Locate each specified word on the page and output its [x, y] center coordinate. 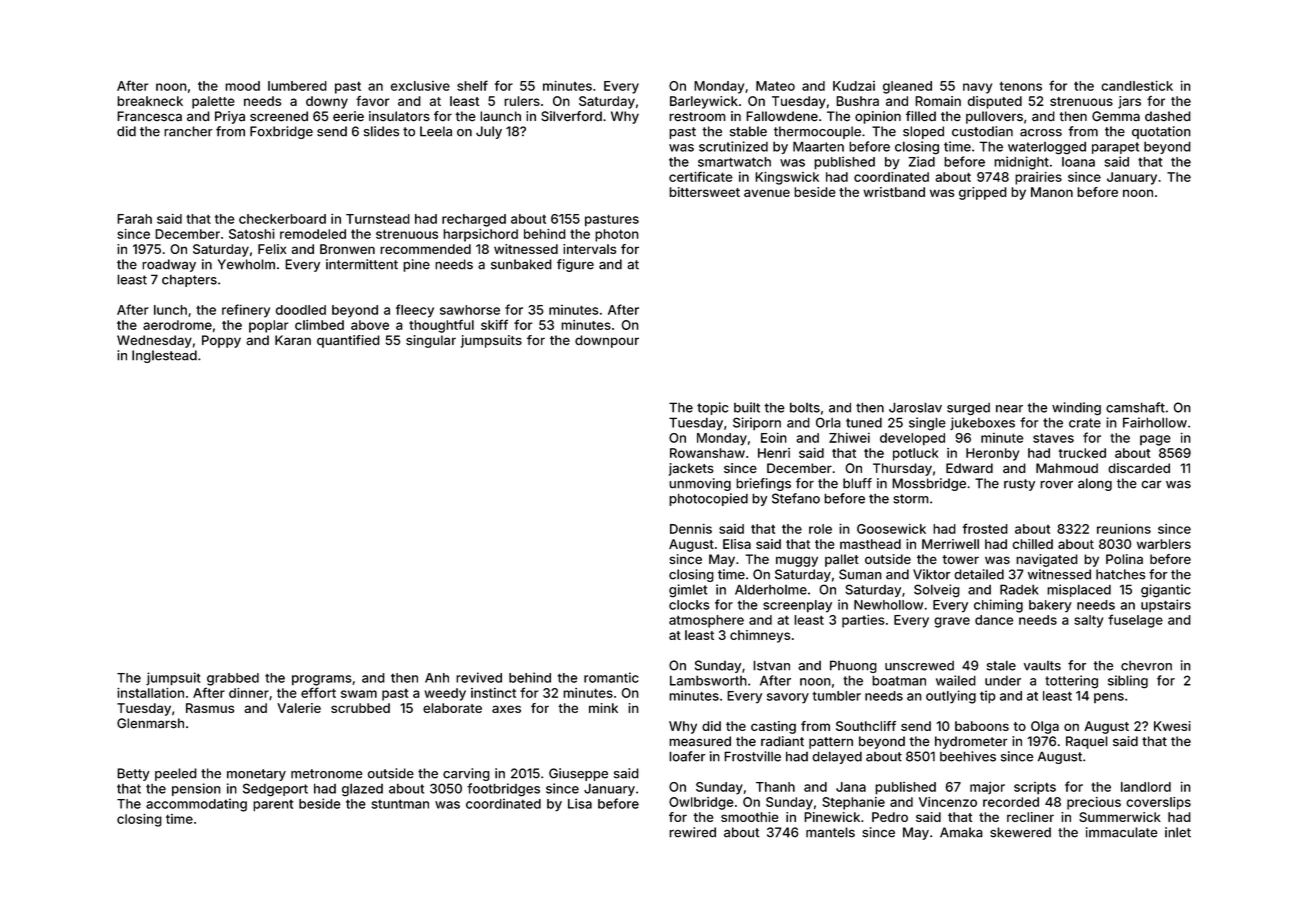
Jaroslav [915, 407]
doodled [301, 310]
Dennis [691, 529]
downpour [607, 341]
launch [500, 116]
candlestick [1137, 86]
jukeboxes [982, 423]
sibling [1128, 682]
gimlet [688, 591]
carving [466, 774]
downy [327, 102]
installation [150, 693]
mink [603, 708]
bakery [1050, 606]
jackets [691, 469]
